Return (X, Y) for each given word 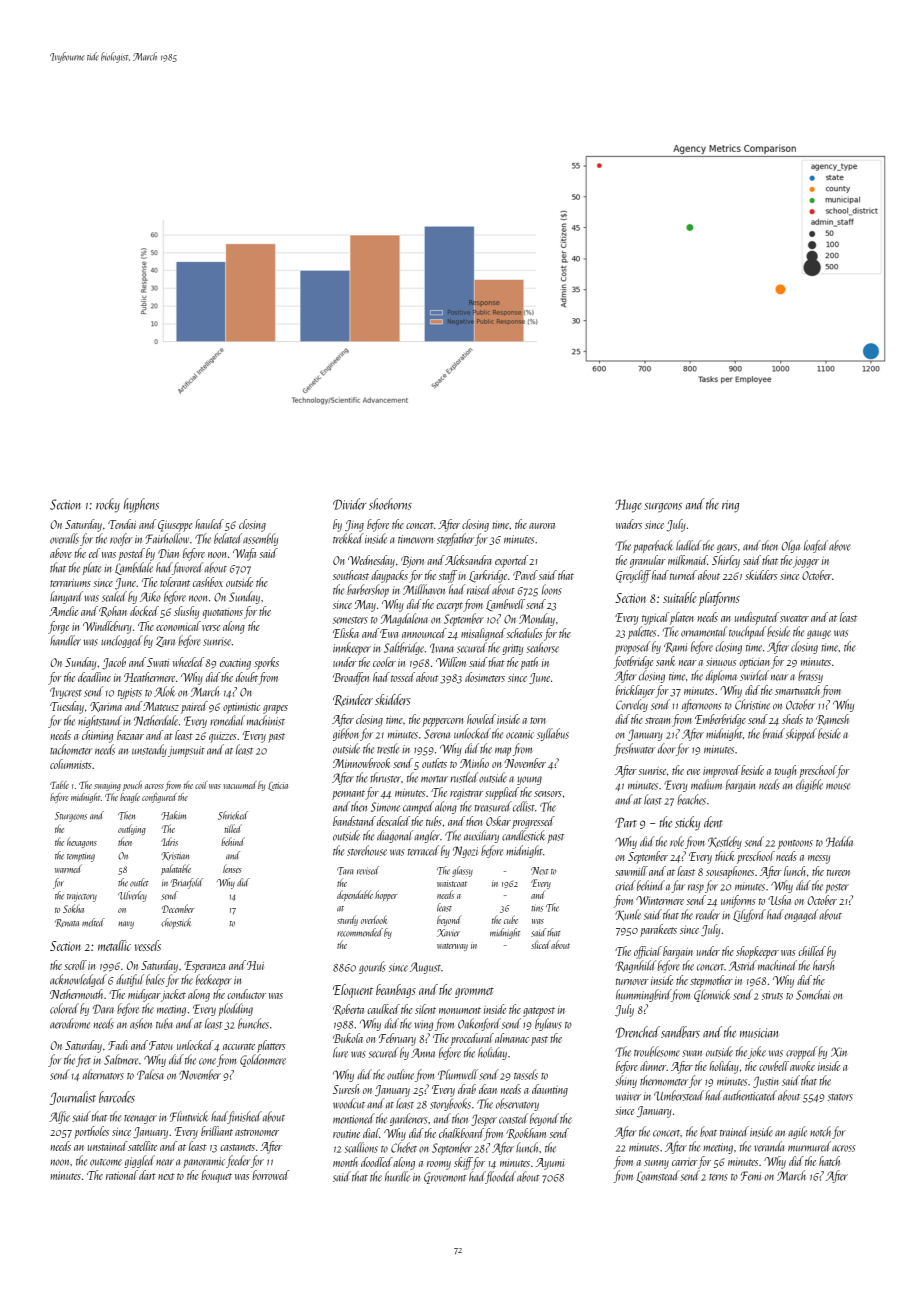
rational (122, 1175)
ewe (693, 772)
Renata (67, 923)
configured (159, 798)
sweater (794, 618)
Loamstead (658, 1176)
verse (211, 628)
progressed (533, 822)
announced (424, 633)
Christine (752, 704)
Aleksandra (468, 560)
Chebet (404, 1147)
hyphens (141, 505)
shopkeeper (757, 952)
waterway (452, 947)
